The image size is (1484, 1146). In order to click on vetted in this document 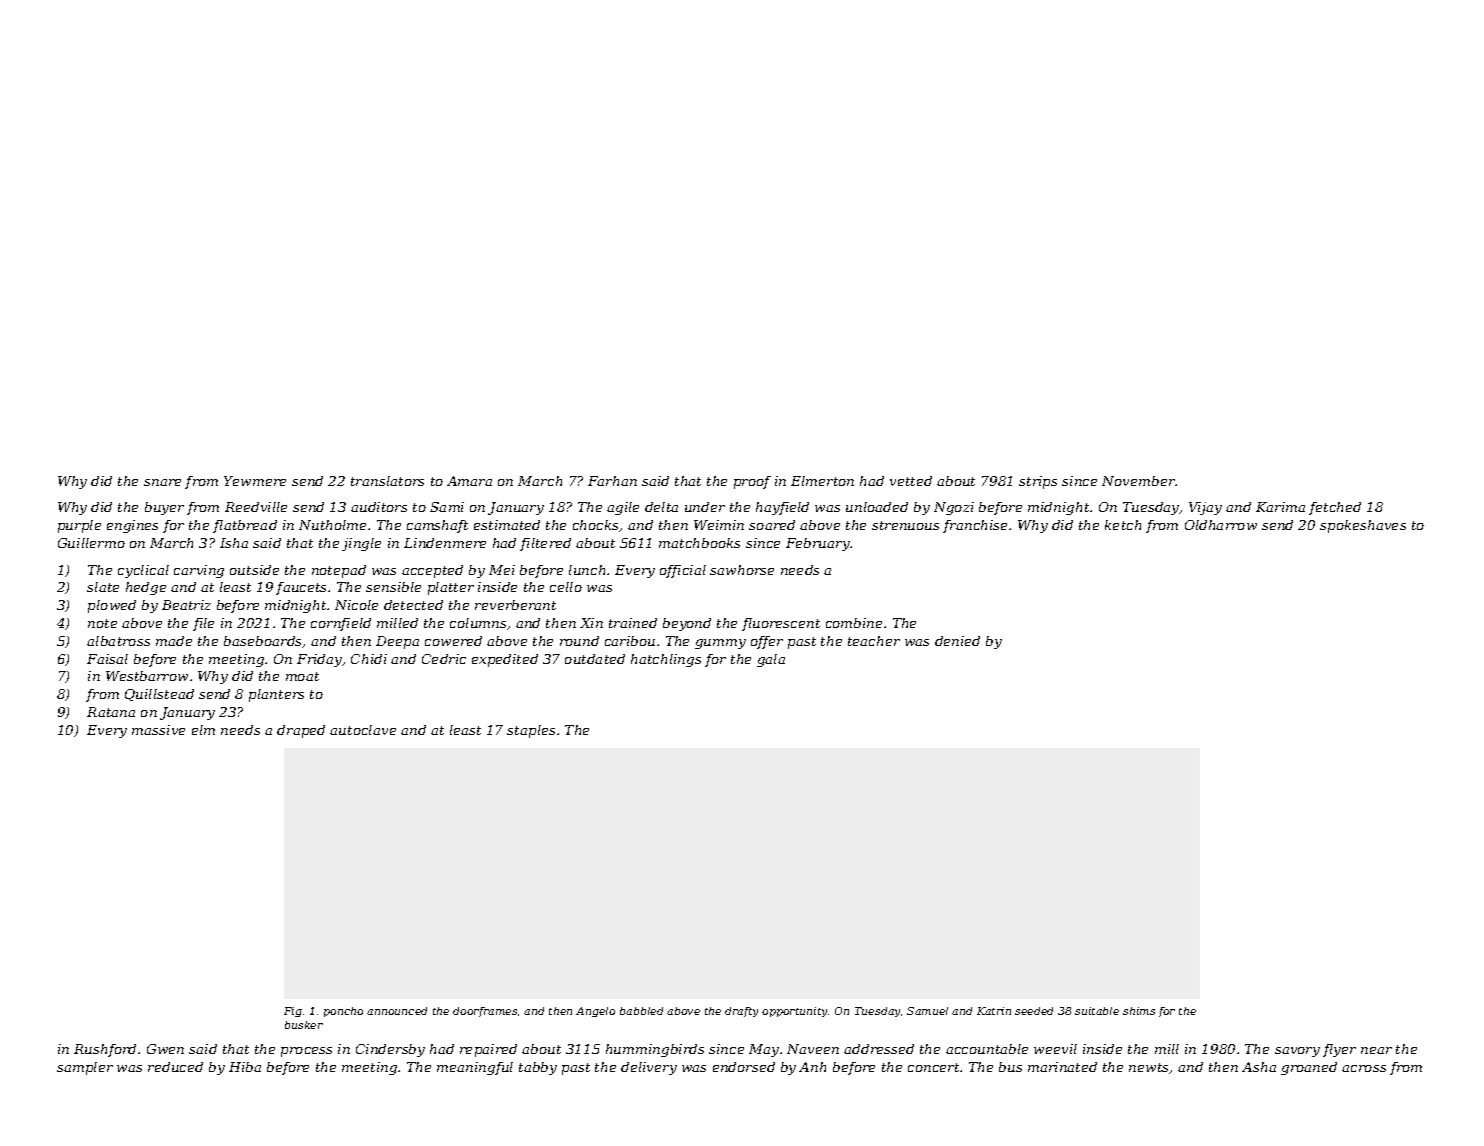, I will do `click(911, 481)`.
